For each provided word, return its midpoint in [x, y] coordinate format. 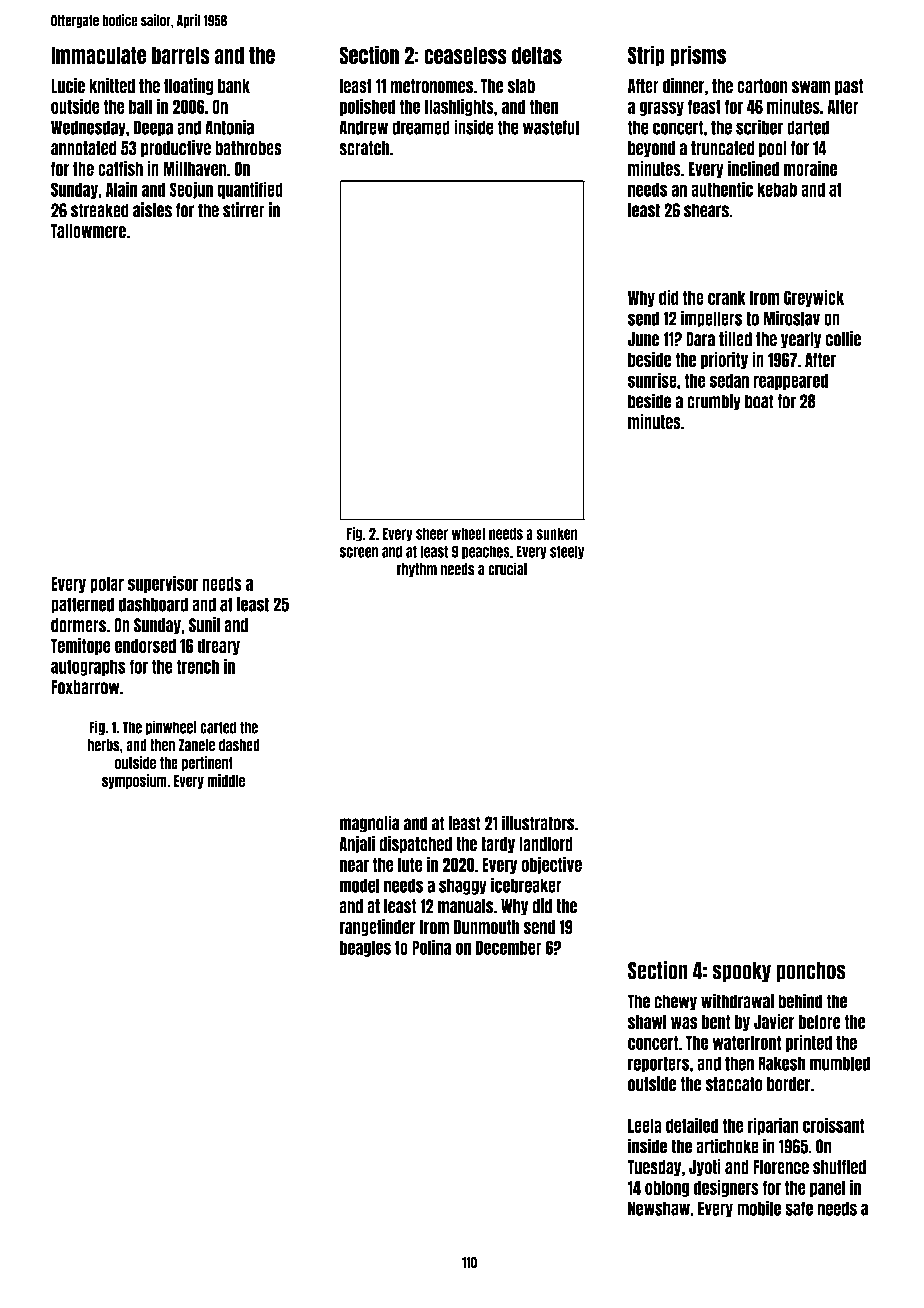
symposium [134, 781]
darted [808, 127]
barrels [181, 55]
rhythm [417, 570]
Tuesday [654, 1168]
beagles [365, 948]
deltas [537, 55]
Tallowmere [88, 231]
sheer [432, 533]
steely [567, 552]
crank [727, 297]
